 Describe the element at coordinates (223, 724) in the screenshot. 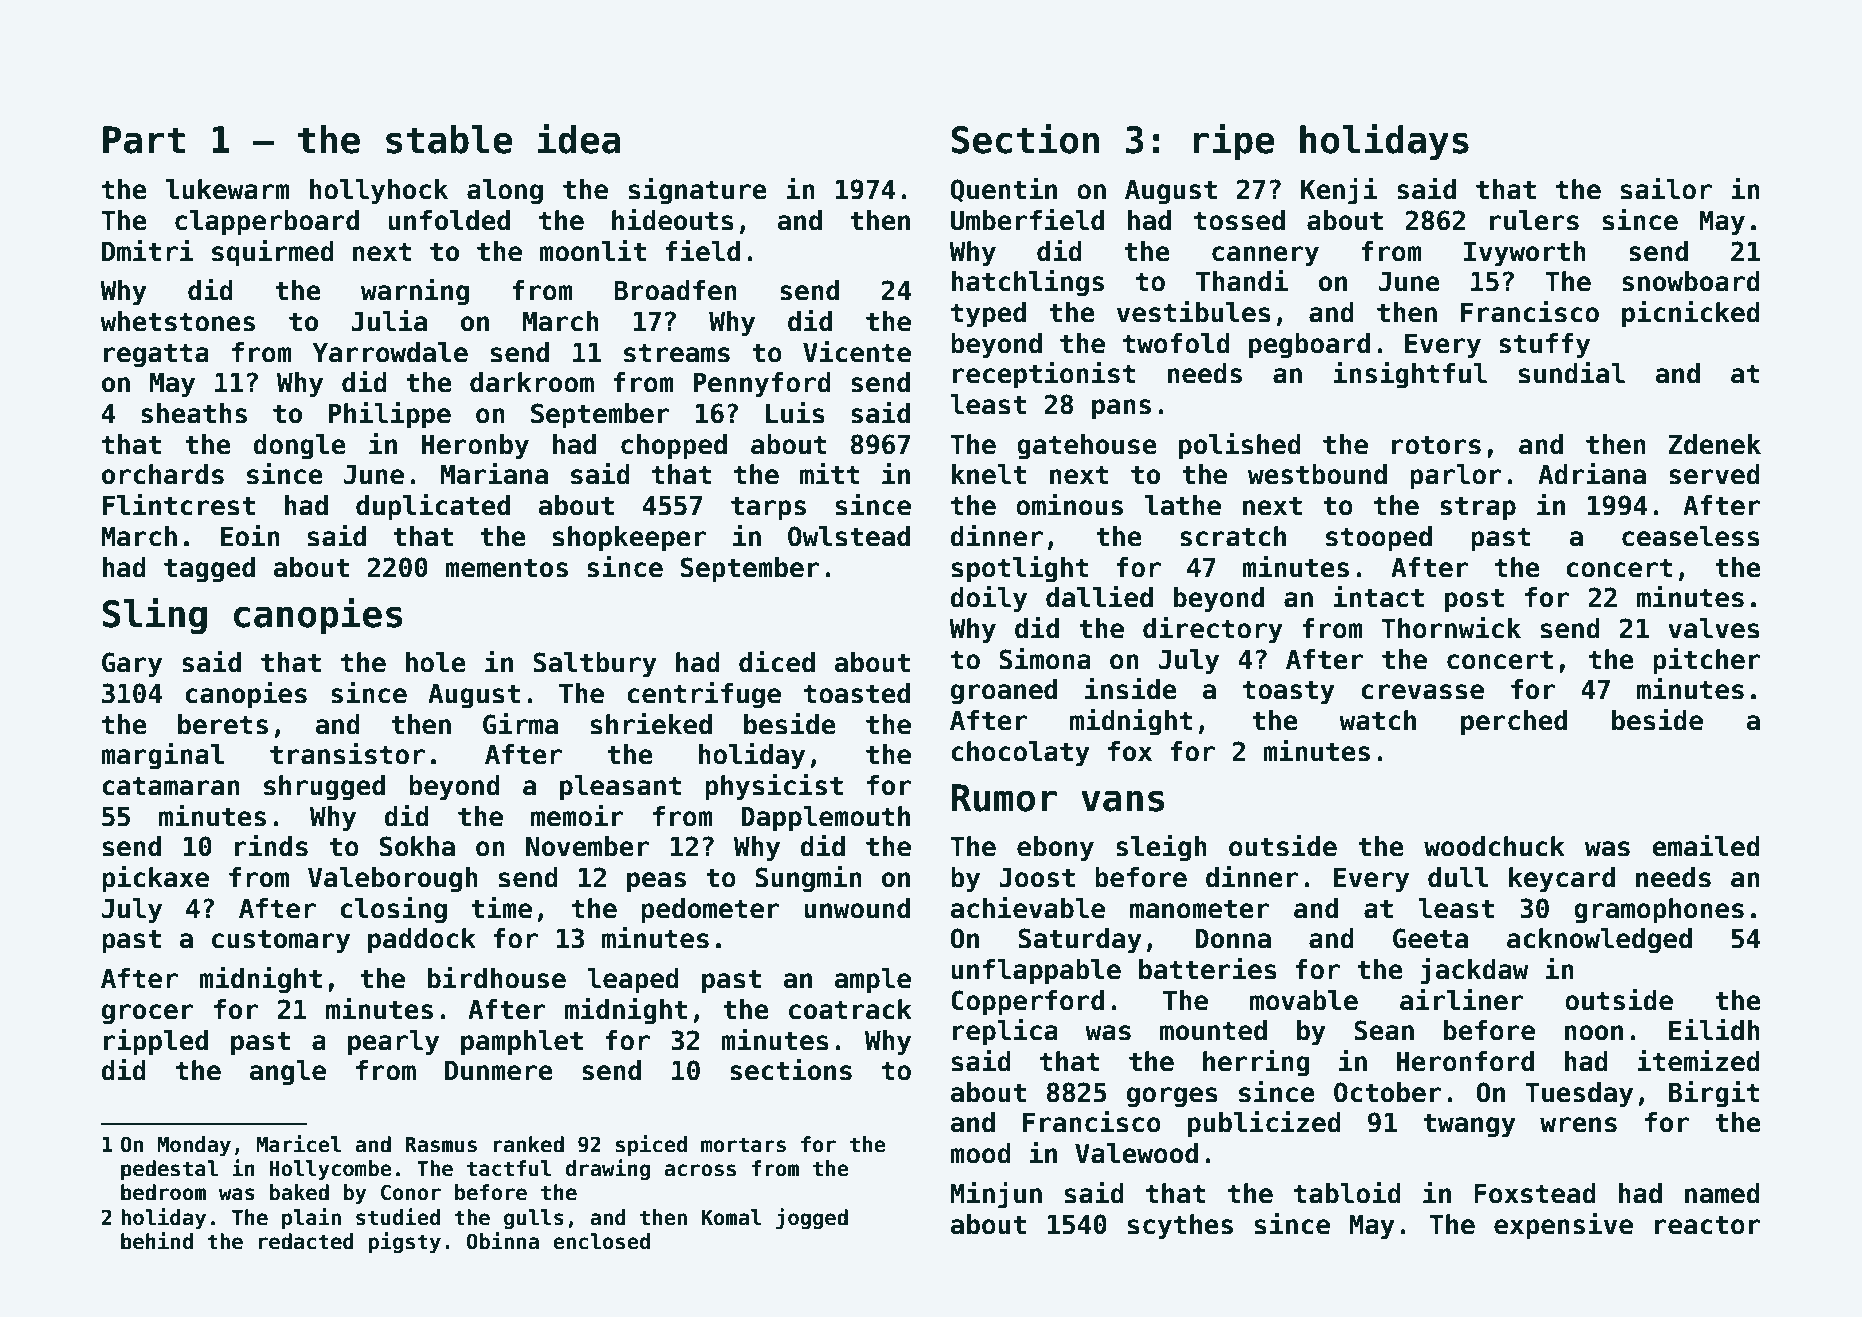

I see `berets` at that location.
